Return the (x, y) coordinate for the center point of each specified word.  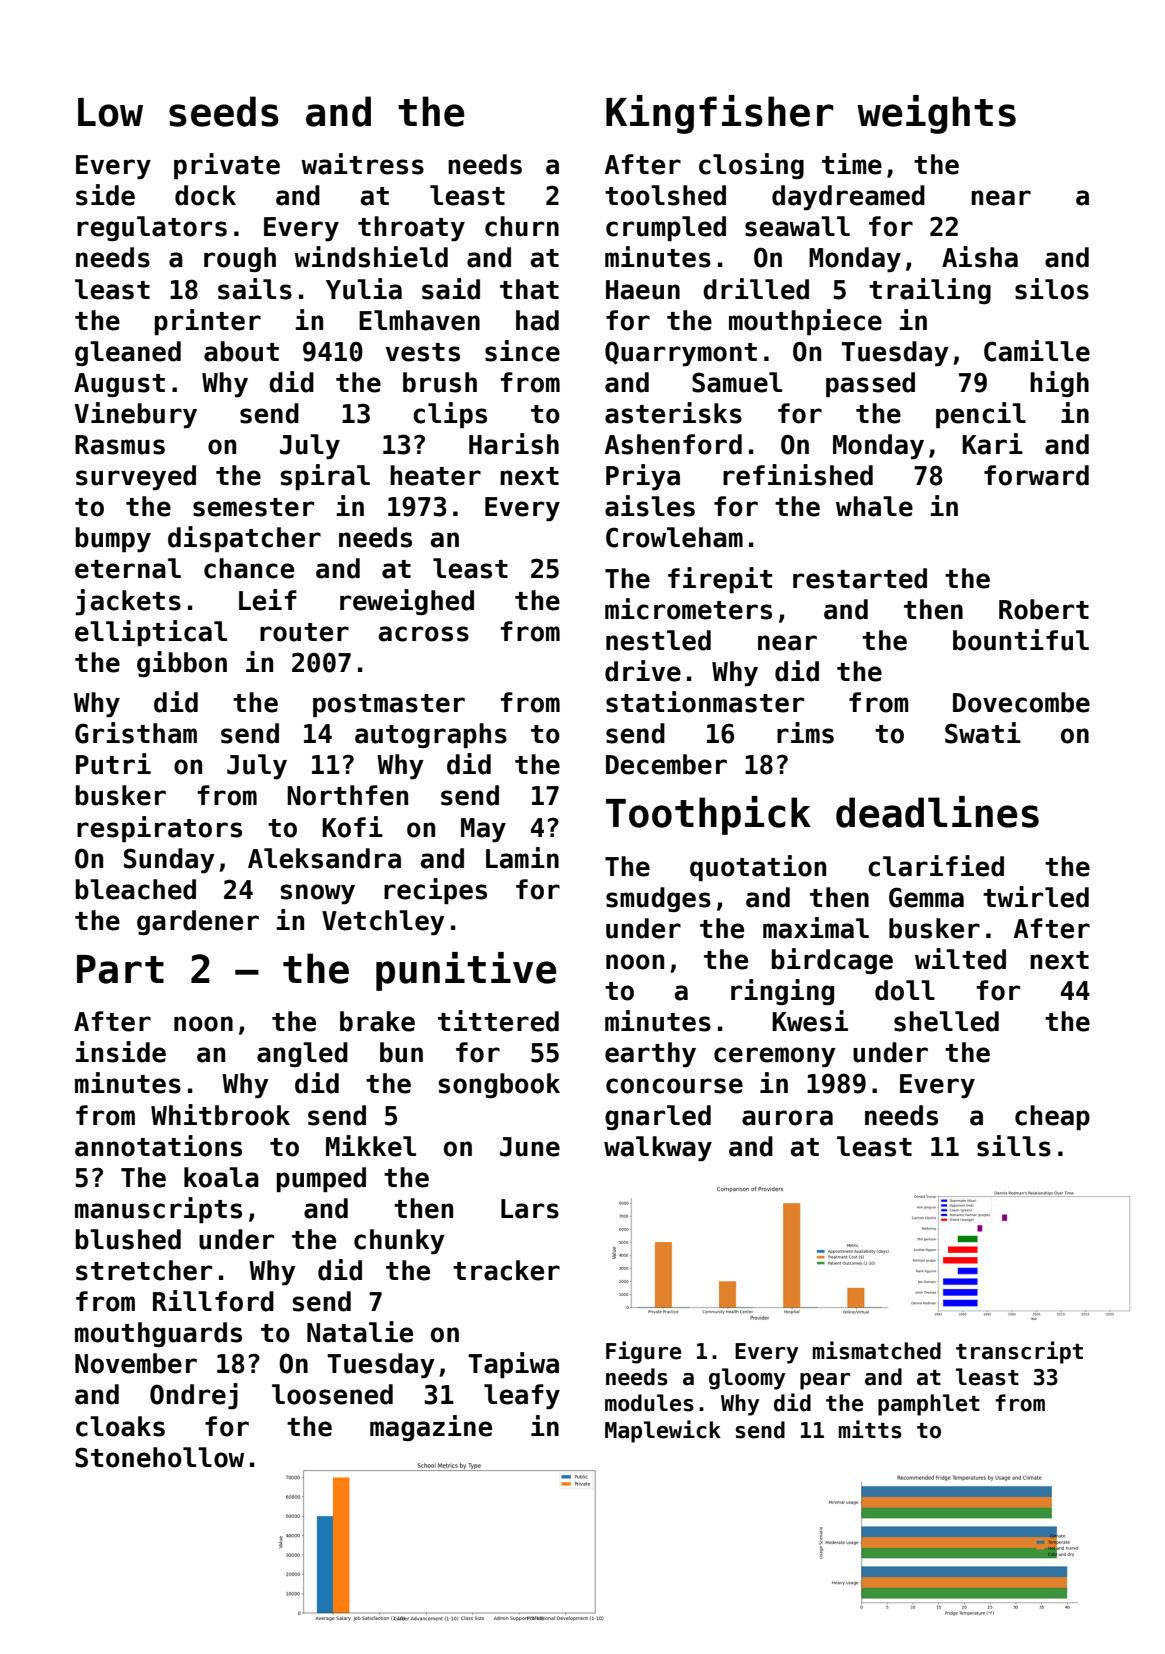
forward (1036, 475)
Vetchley (383, 923)
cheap (1052, 1118)
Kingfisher (720, 114)
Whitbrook (220, 1115)
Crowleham (674, 537)
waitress (362, 164)
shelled (946, 1021)
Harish (514, 444)
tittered (498, 1021)
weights (936, 114)
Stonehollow (159, 1457)
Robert (1044, 609)
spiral (325, 477)
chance (249, 568)
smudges (658, 899)
